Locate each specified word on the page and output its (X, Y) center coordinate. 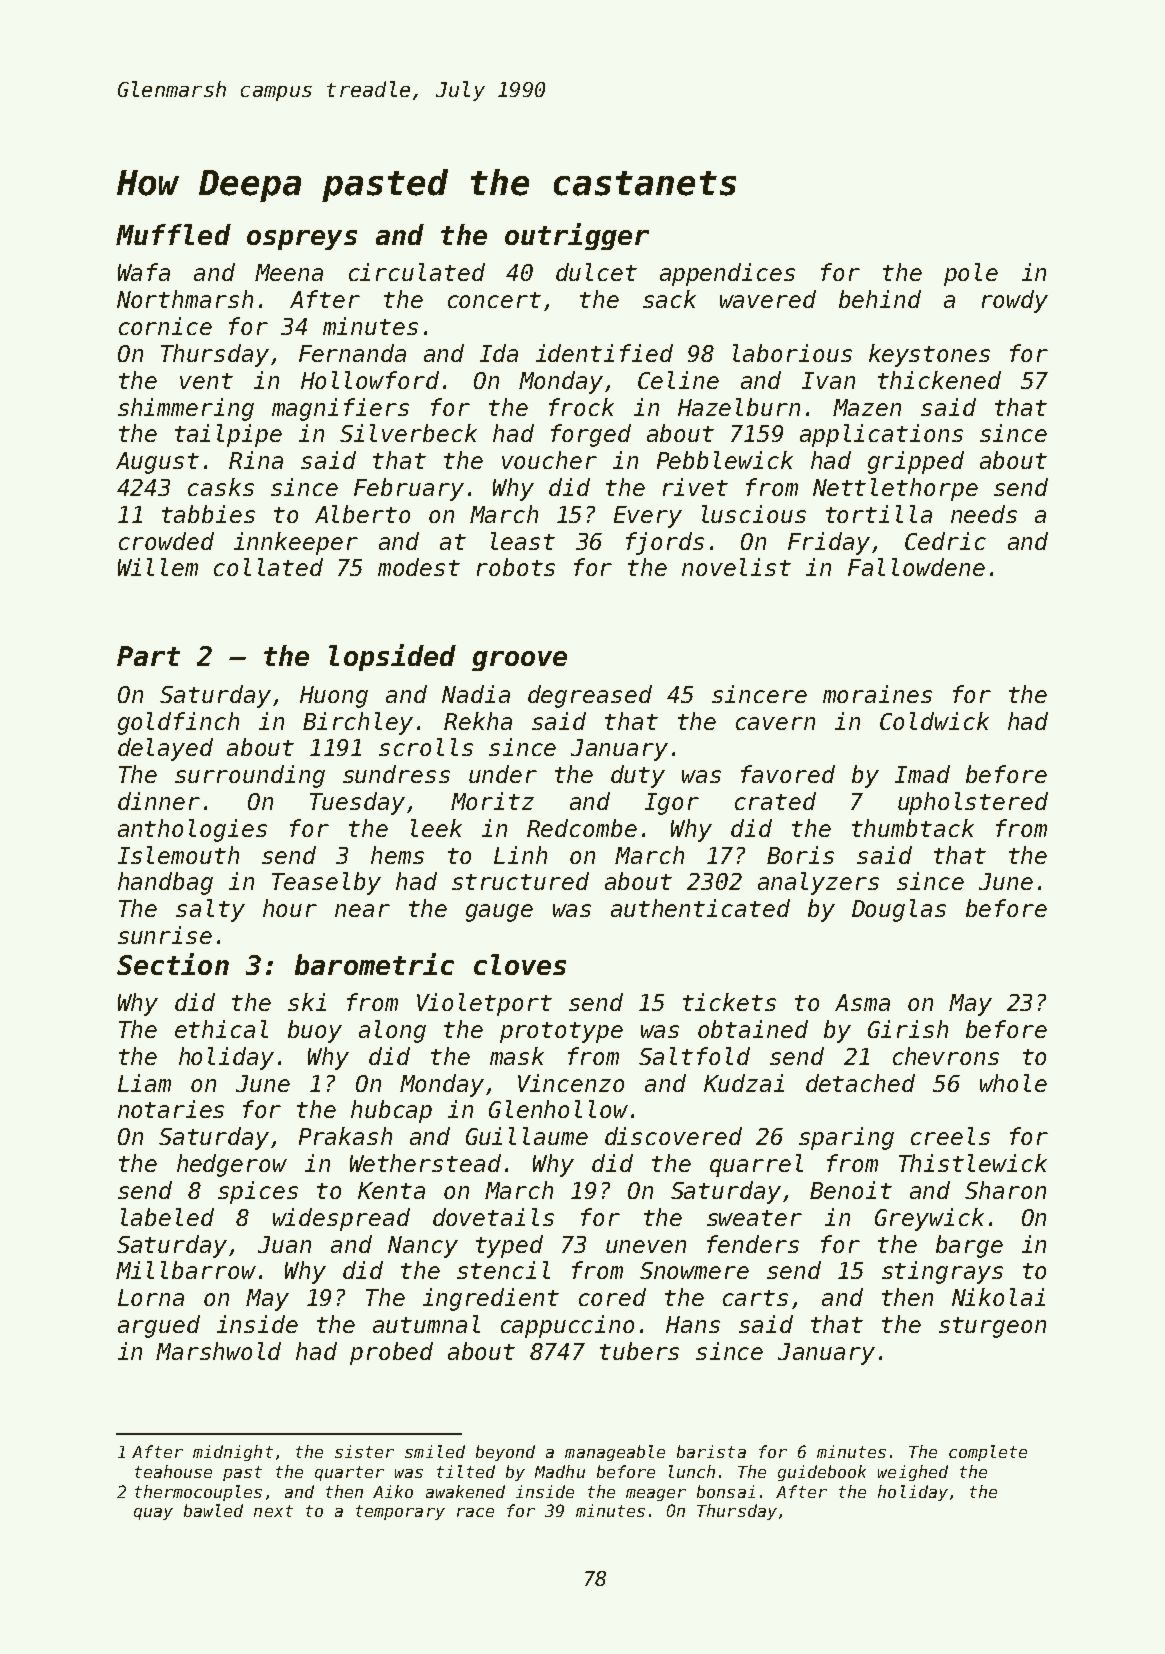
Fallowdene (916, 567)
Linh (520, 855)
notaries (171, 1109)
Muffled (173, 234)
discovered (673, 1136)
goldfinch (178, 723)
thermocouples (198, 1493)
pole (971, 274)
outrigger (577, 236)
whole (1013, 1083)
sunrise (165, 935)
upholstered (973, 803)
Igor (672, 804)
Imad (922, 774)
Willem (158, 567)
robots (516, 567)
